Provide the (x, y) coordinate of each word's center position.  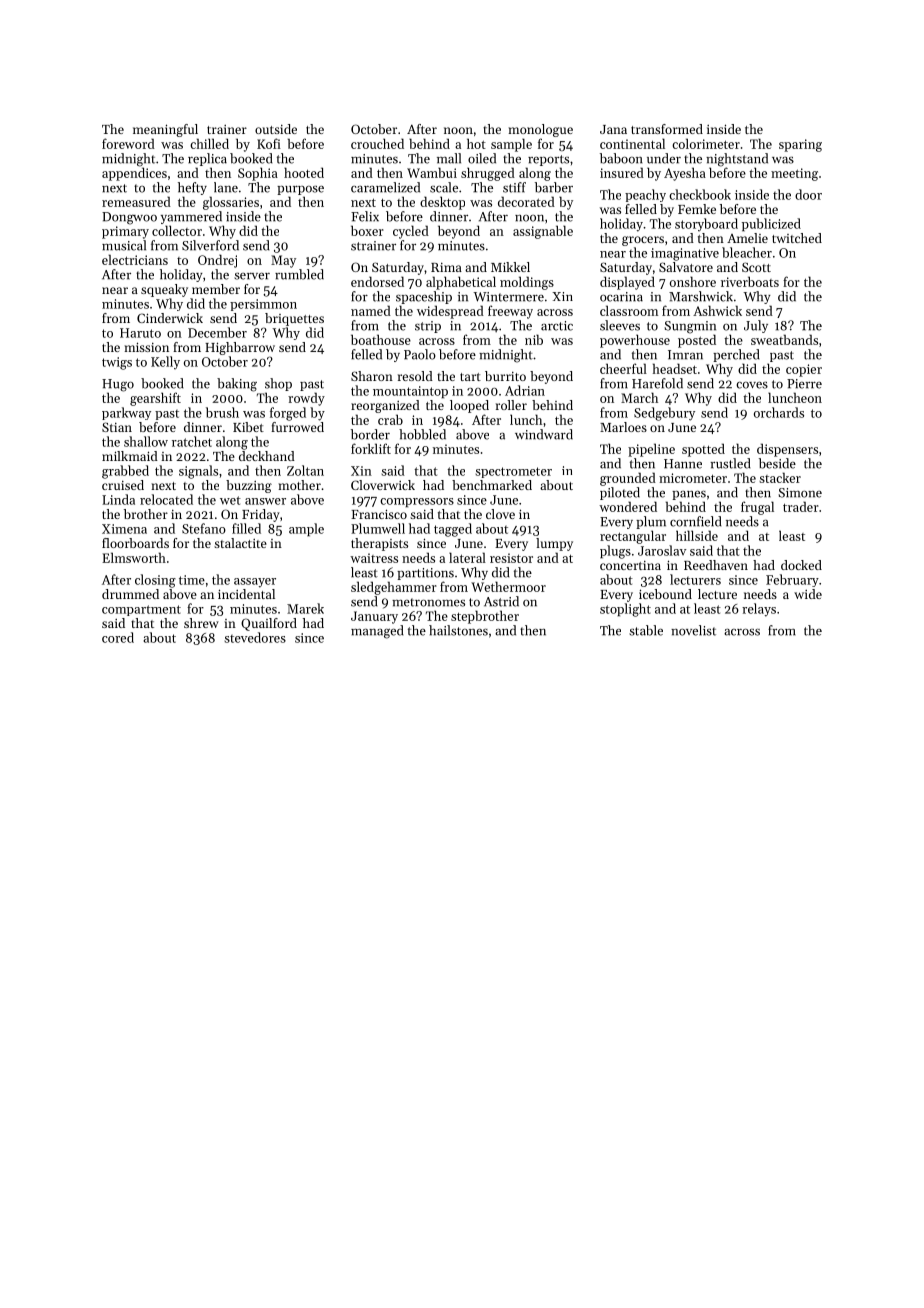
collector (177, 230)
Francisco (379, 514)
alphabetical (461, 283)
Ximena (124, 529)
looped (469, 406)
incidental (246, 594)
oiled (482, 158)
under (664, 158)
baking (237, 385)
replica (207, 159)
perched (736, 355)
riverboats (750, 281)
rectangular (633, 537)
